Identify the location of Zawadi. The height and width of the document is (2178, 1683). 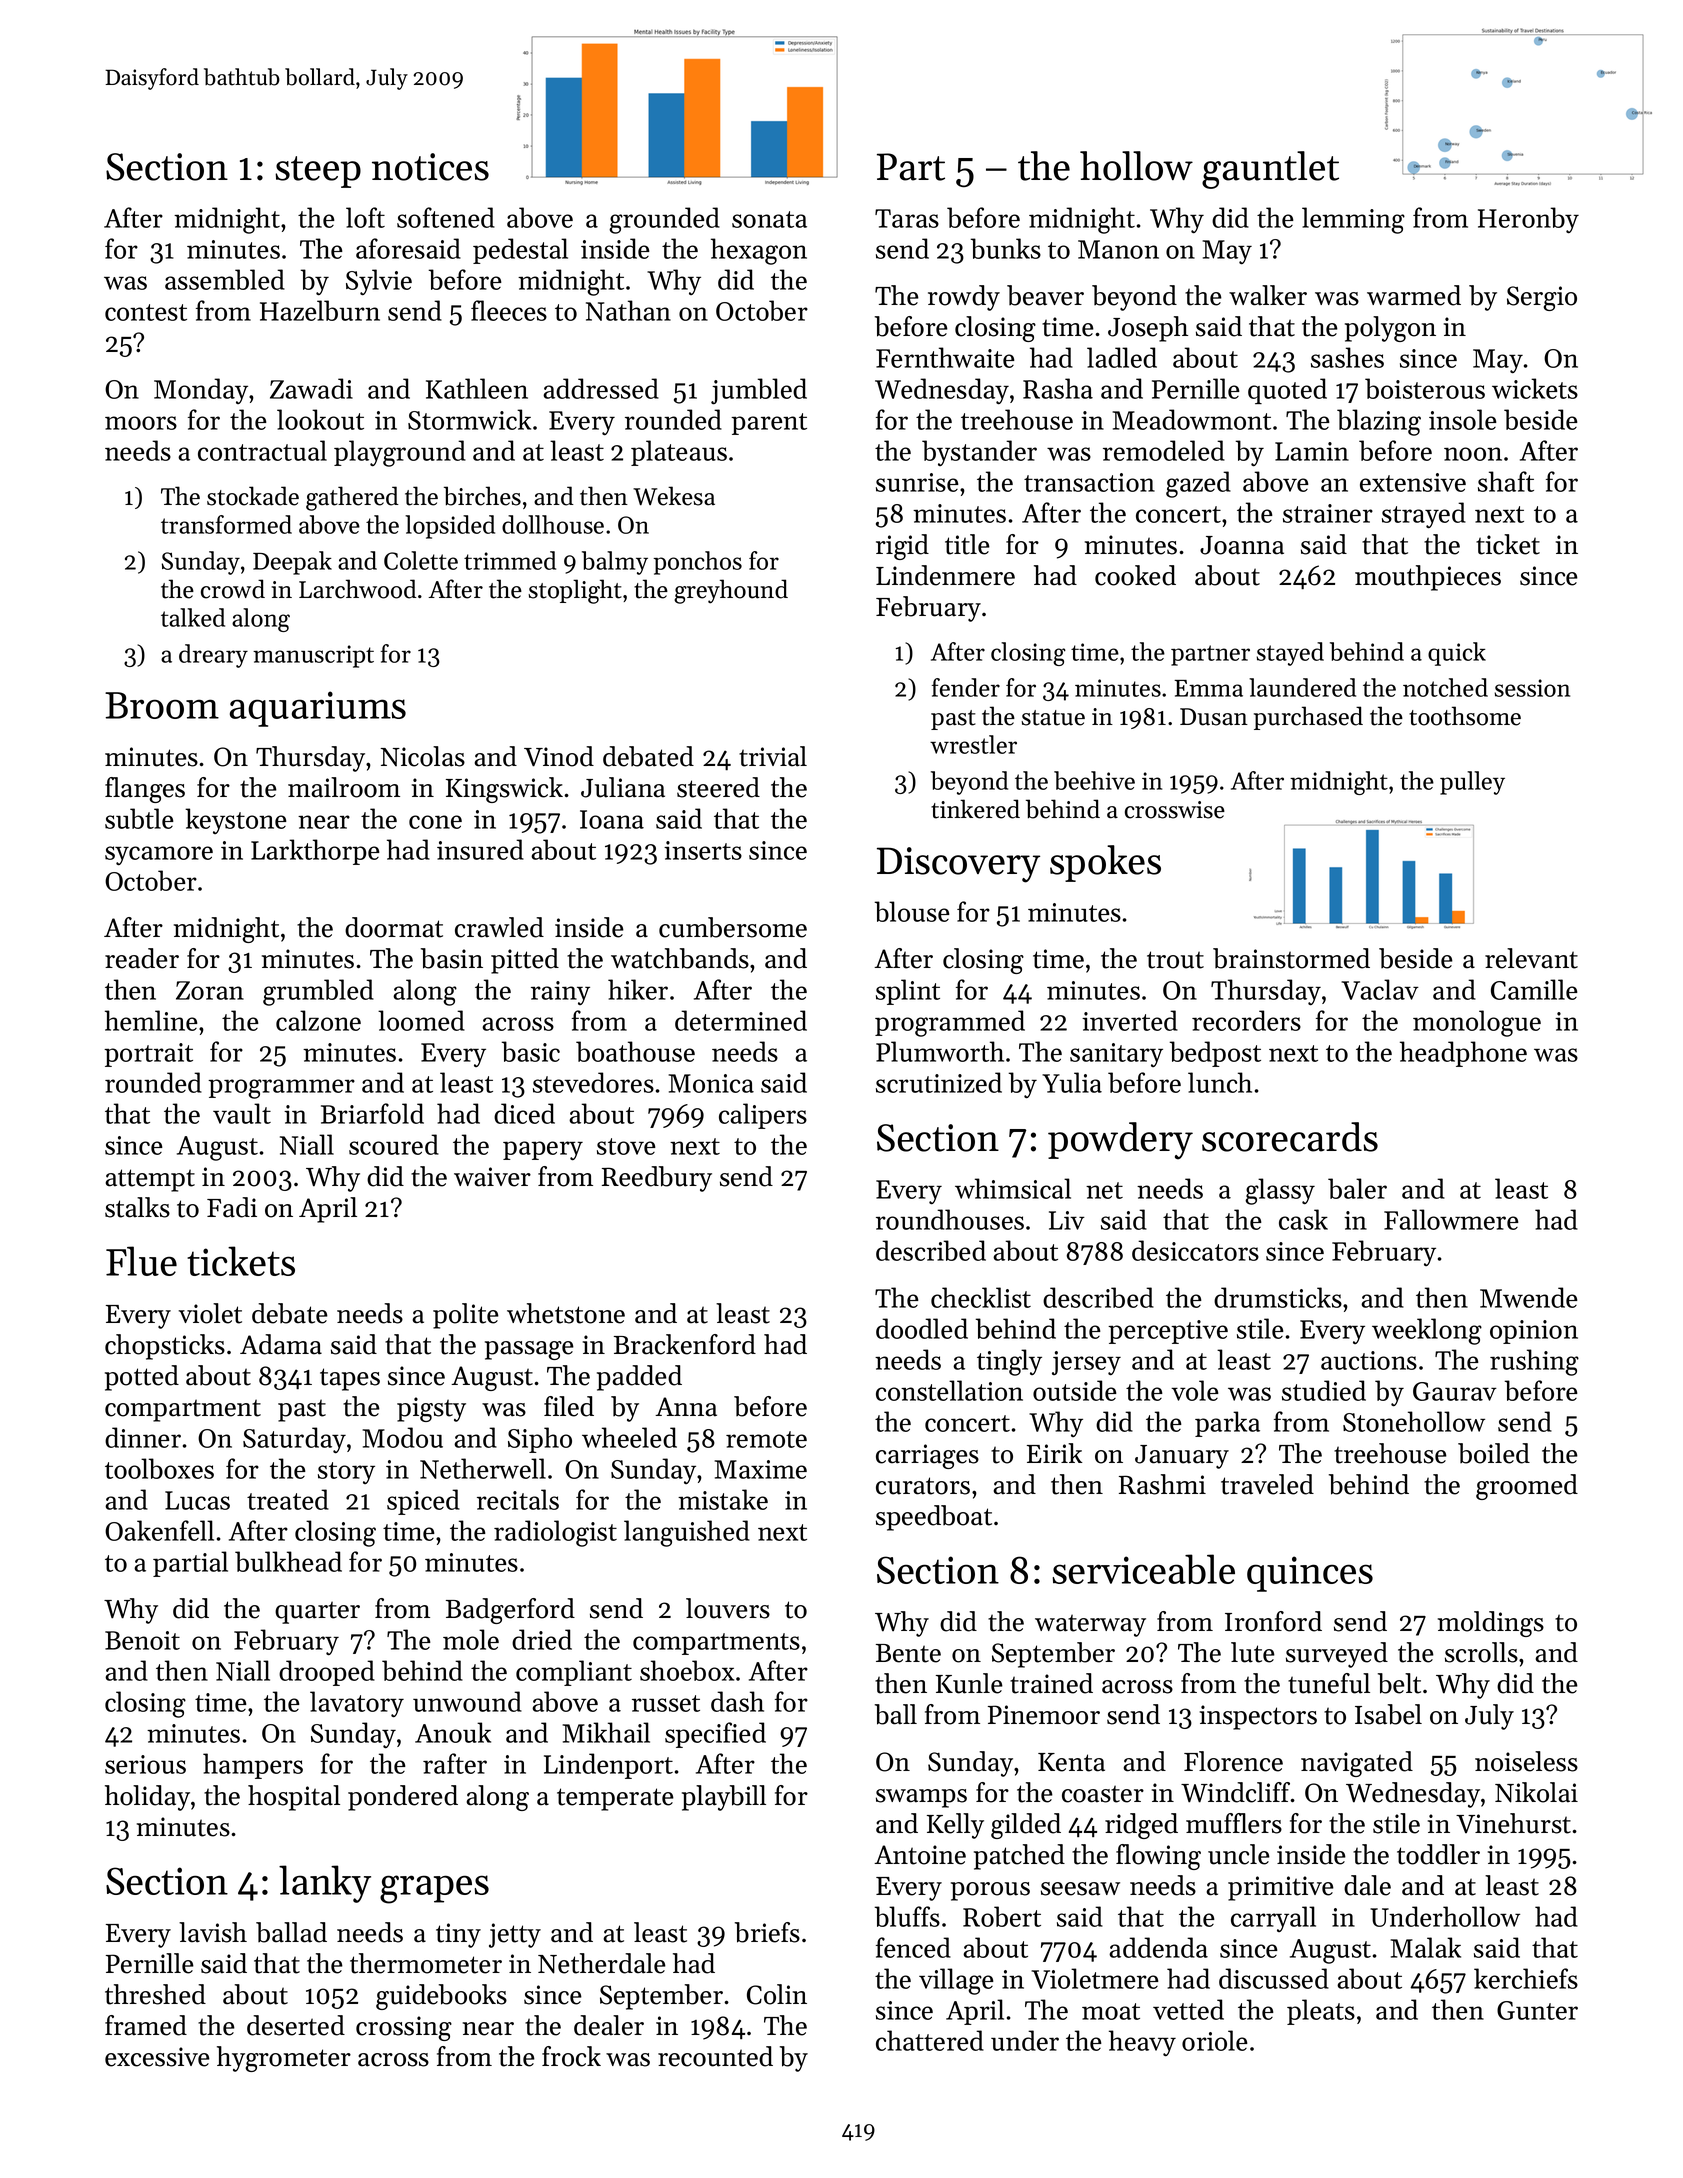
(311, 388).
